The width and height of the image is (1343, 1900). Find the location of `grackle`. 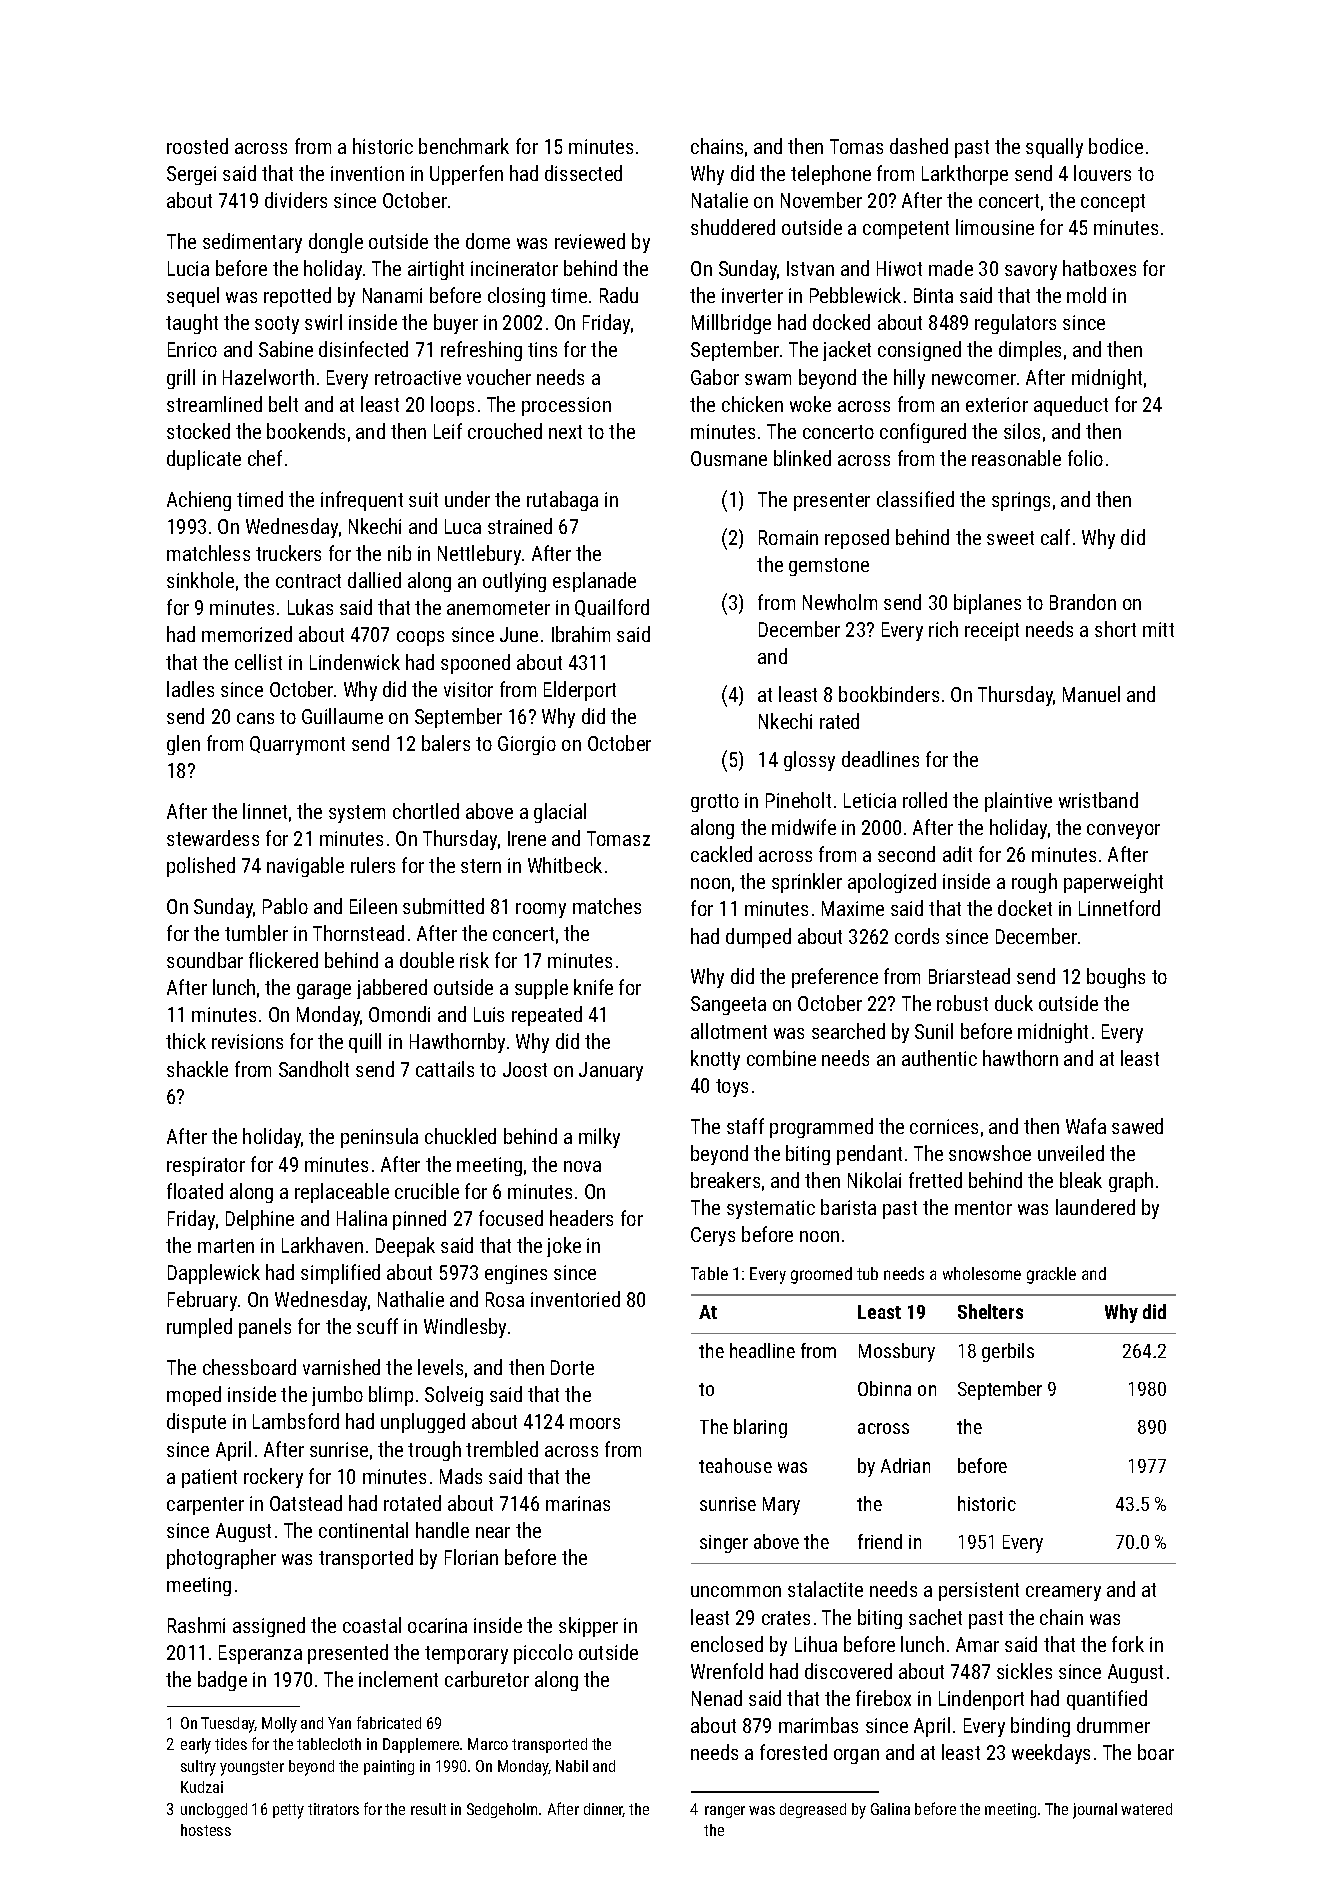

grackle is located at coordinates (1051, 1275).
